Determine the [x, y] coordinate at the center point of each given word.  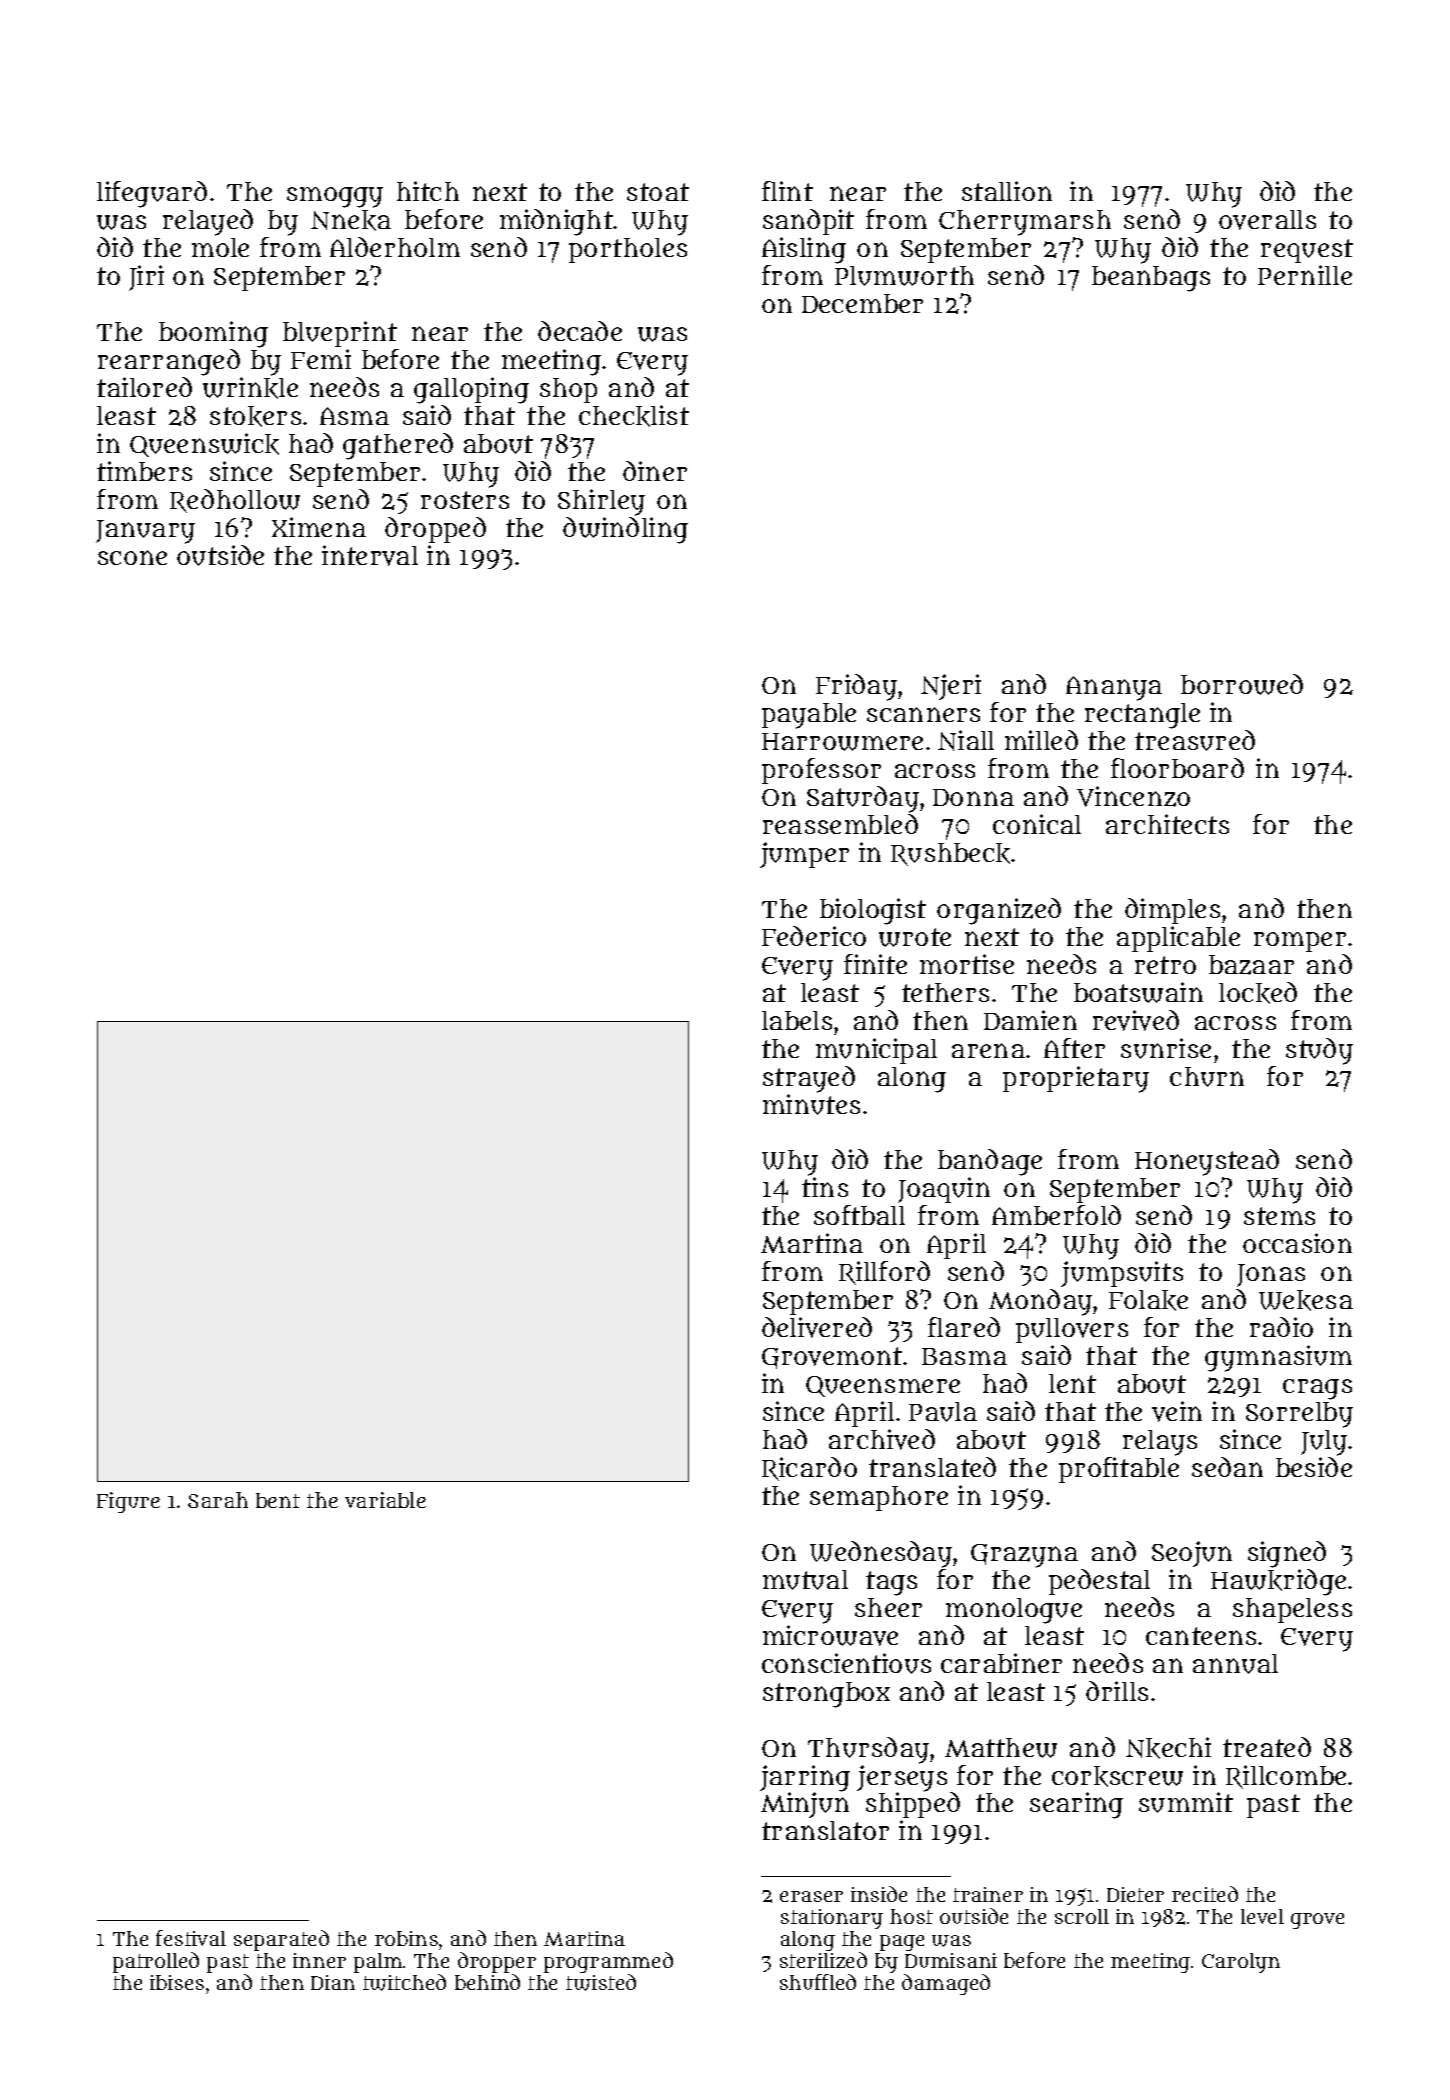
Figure [128, 1502]
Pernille [1305, 275]
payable [809, 716]
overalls [1267, 220]
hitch [428, 191]
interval [370, 555]
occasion [1297, 1243]
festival [191, 1938]
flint [787, 191]
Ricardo [809, 1469]
